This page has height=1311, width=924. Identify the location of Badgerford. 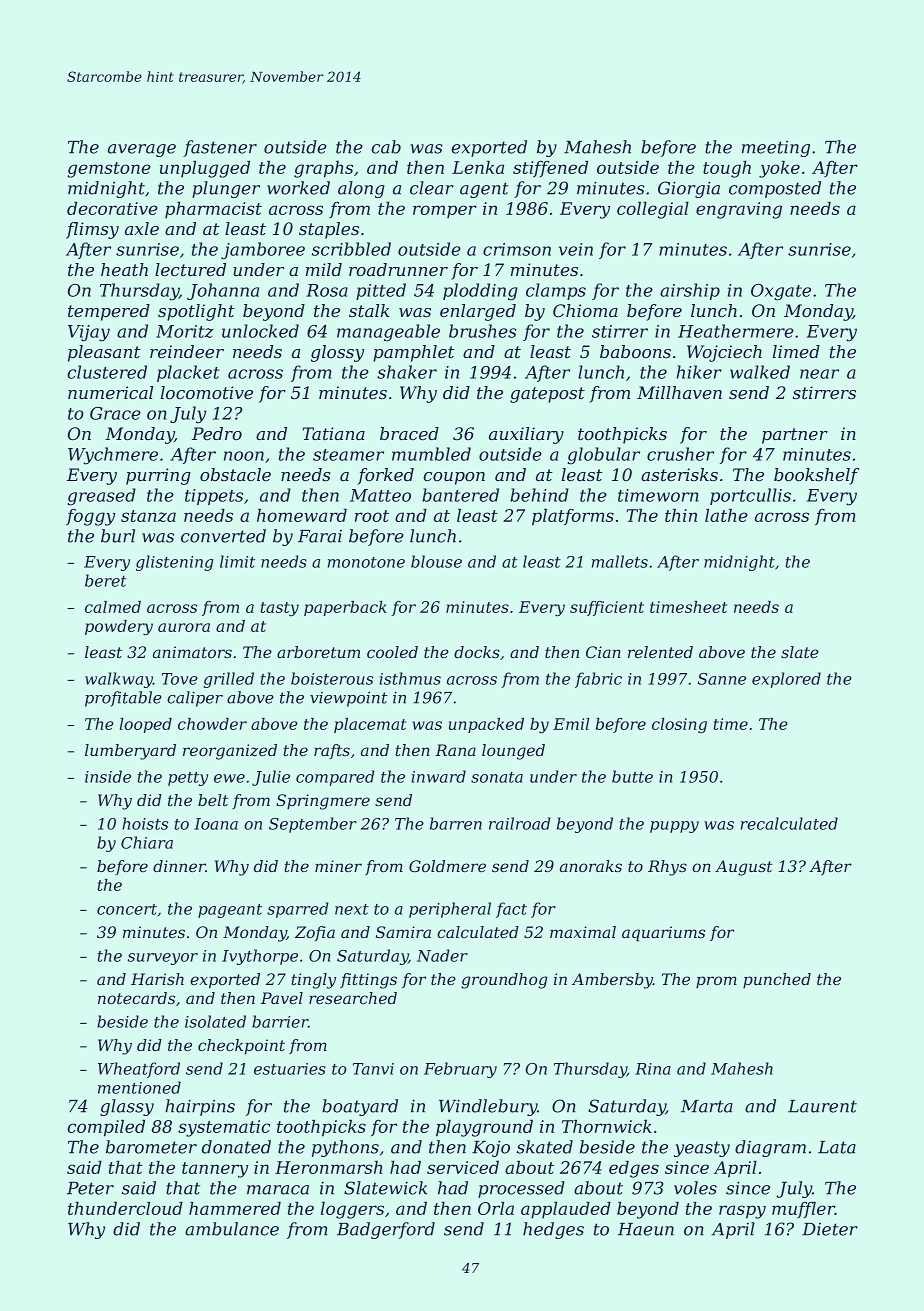
(386, 1230).
